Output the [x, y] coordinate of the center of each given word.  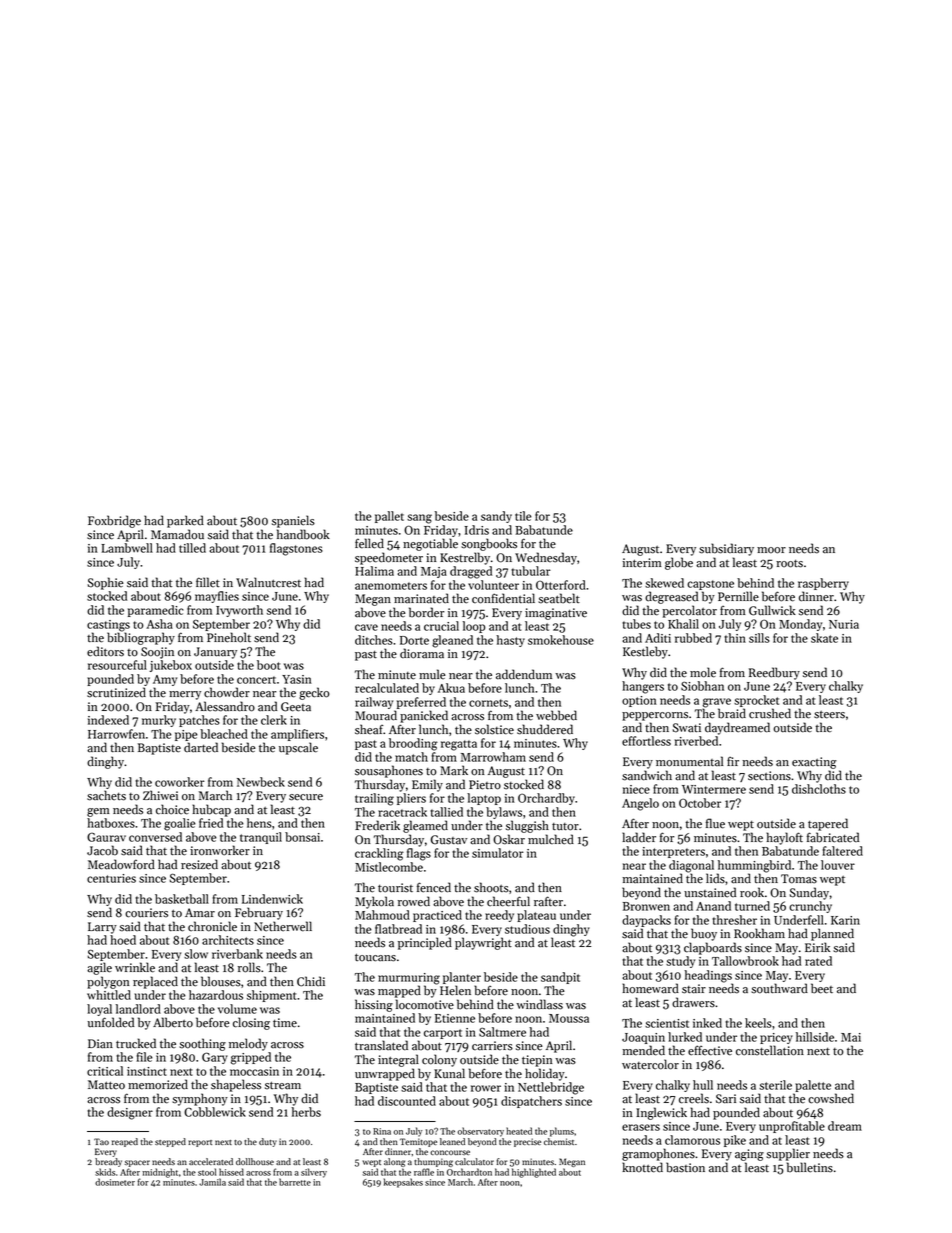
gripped [251, 1058]
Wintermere [714, 789]
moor [771, 550]
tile [523, 516]
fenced [434, 887]
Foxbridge [114, 521]
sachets [106, 795]
